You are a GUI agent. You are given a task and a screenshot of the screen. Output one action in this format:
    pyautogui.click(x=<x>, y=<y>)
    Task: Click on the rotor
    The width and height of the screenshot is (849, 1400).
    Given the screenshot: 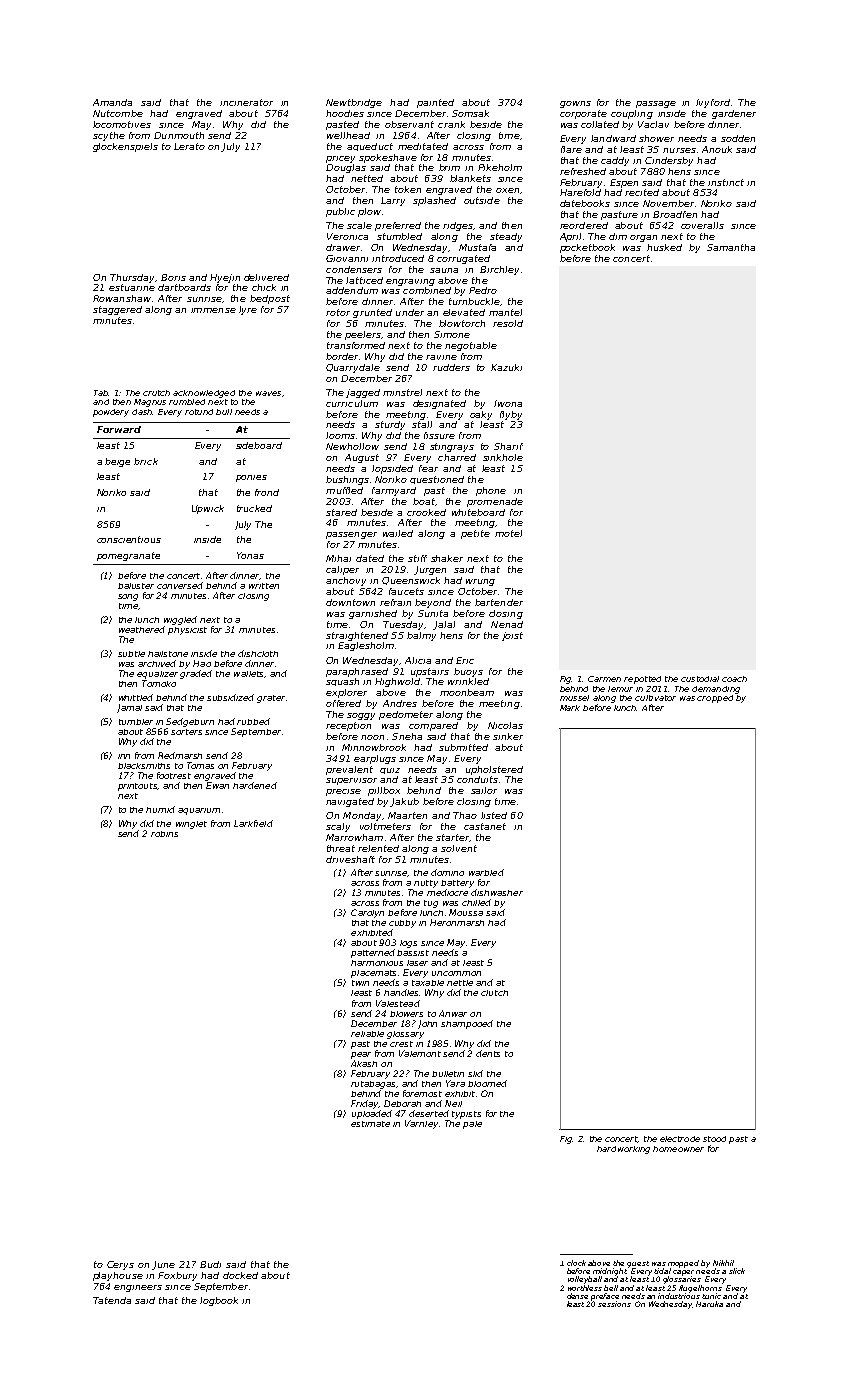 What is the action you would take?
    pyautogui.click(x=338, y=312)
